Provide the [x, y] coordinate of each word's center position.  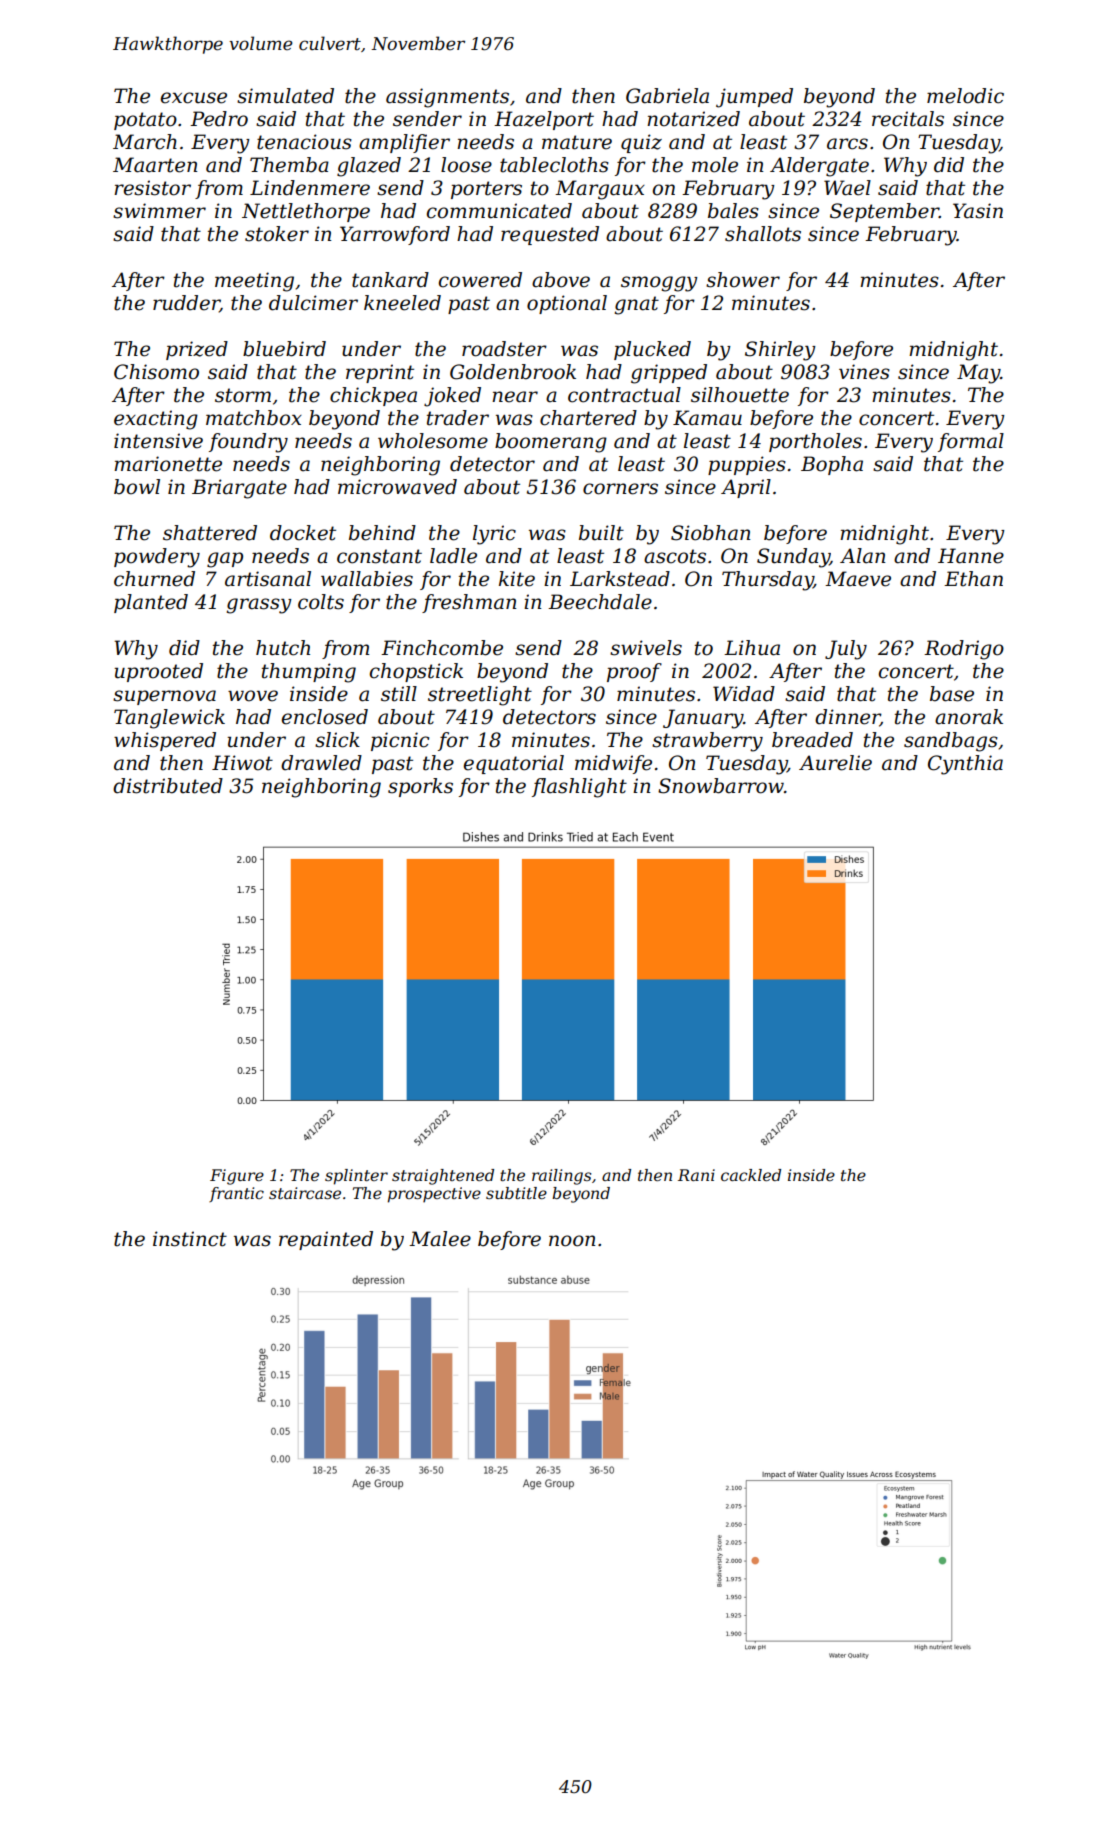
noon [572, 1241]
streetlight [480, 696]
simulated [285, 96]
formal [971, 442]
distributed [168, 786]
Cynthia [965, 765]
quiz [641, 143]
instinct [190, 1239]
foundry [248, 443]
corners [620, 489]
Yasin [978, 211]
